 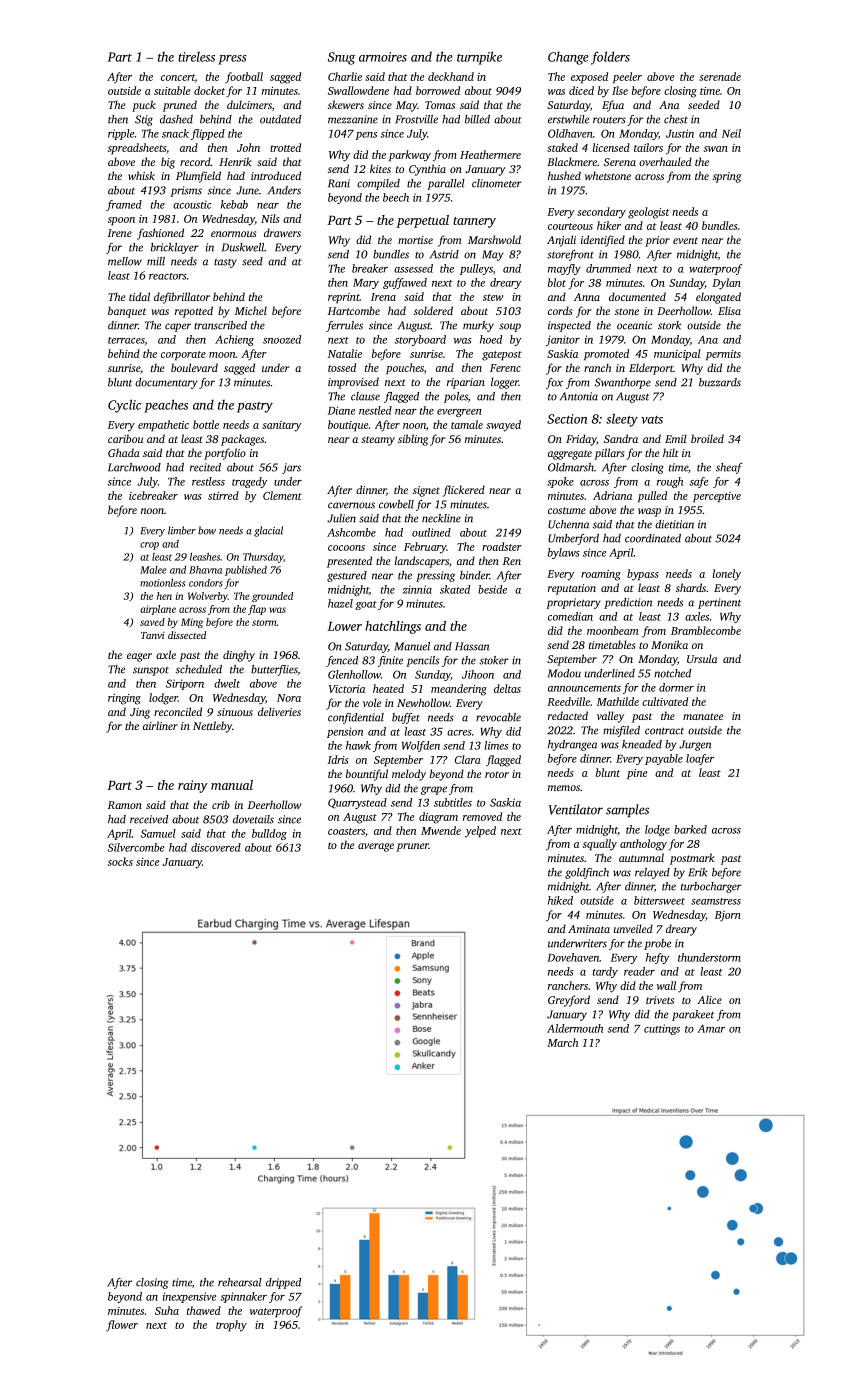 What do you see at coordinates (717, 497) in the screenshot?
I see `perceptive` at bounding box center [717, 497].
